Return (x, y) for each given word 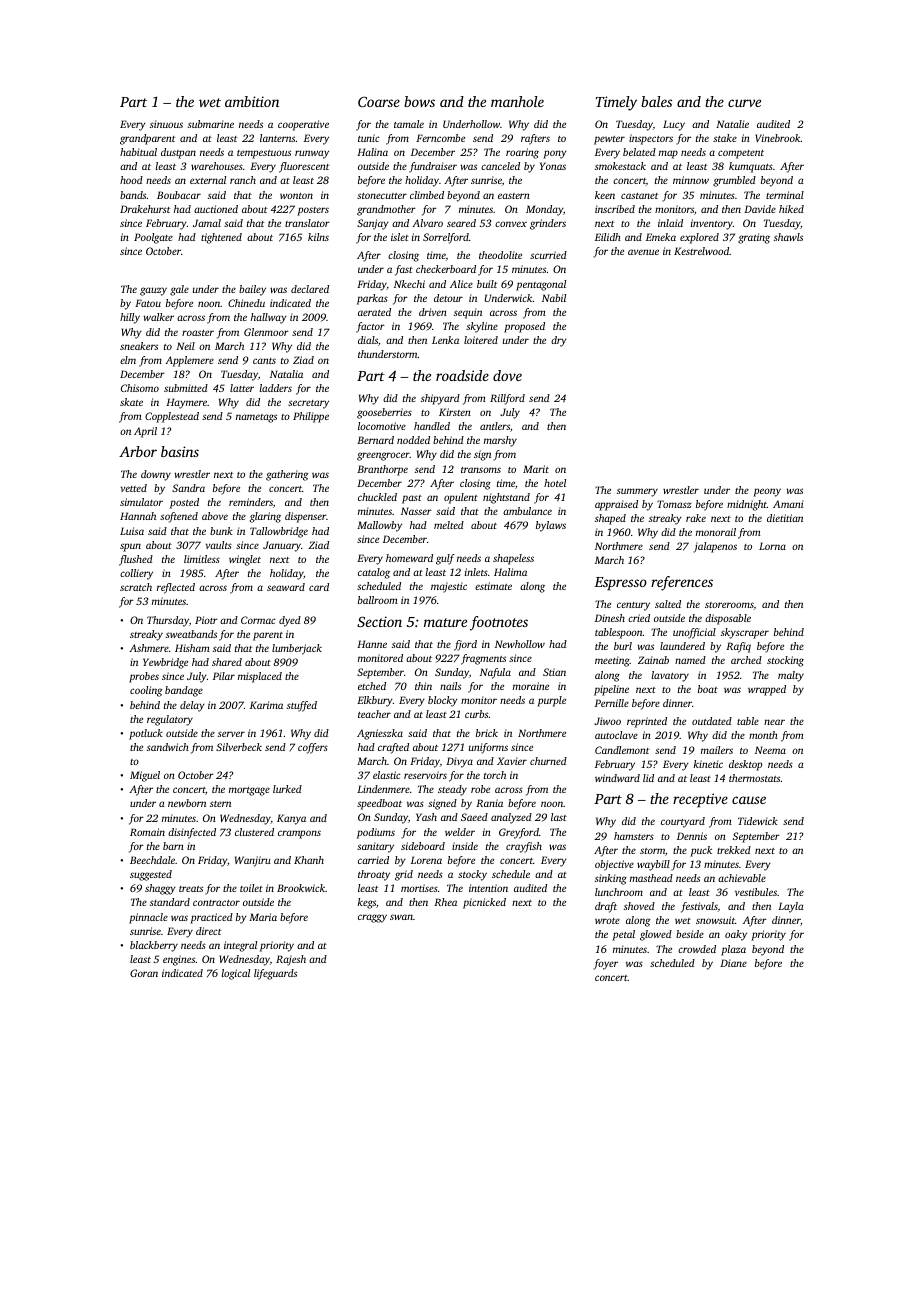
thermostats (754, 778)
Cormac (258, 620)
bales (656, 101)
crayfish (524, 847)
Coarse (379, 101)
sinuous (166, 124)
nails (450, 686)
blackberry (154, 946)
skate (131, 402)
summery (637, 492)
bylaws (551, 526)
